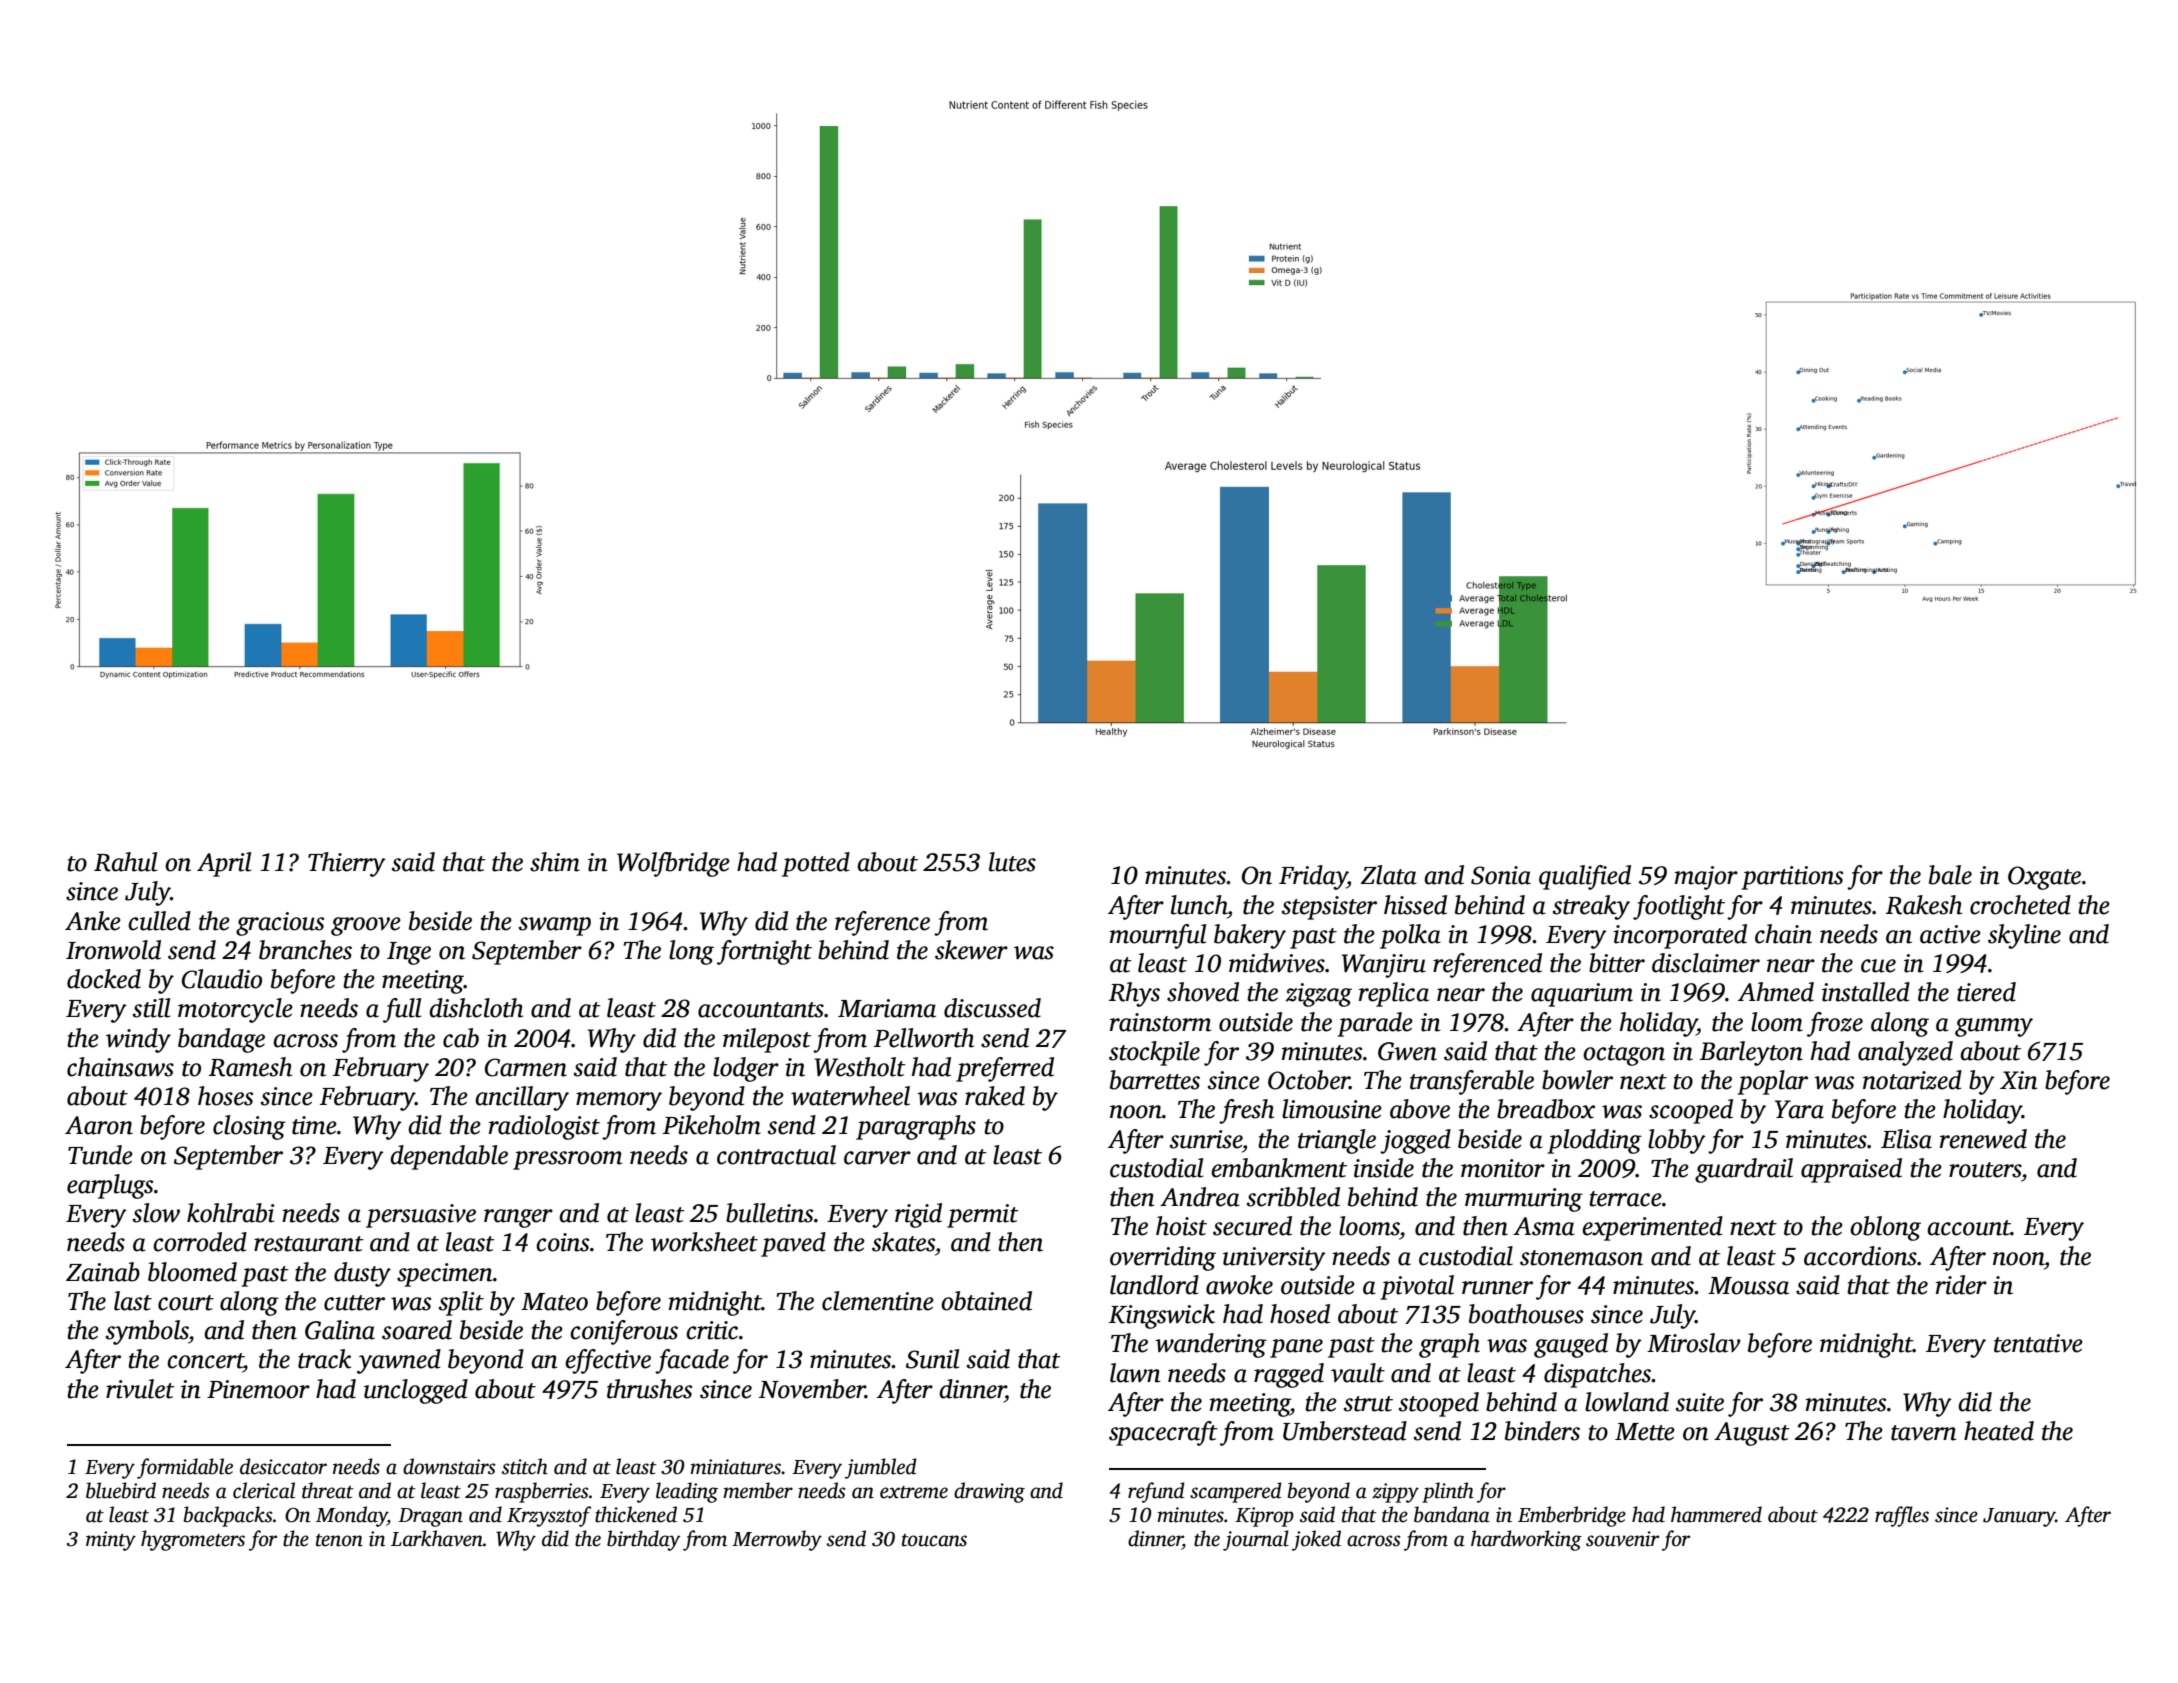  I want to click on Kiprop, so click(1264, 1517).
